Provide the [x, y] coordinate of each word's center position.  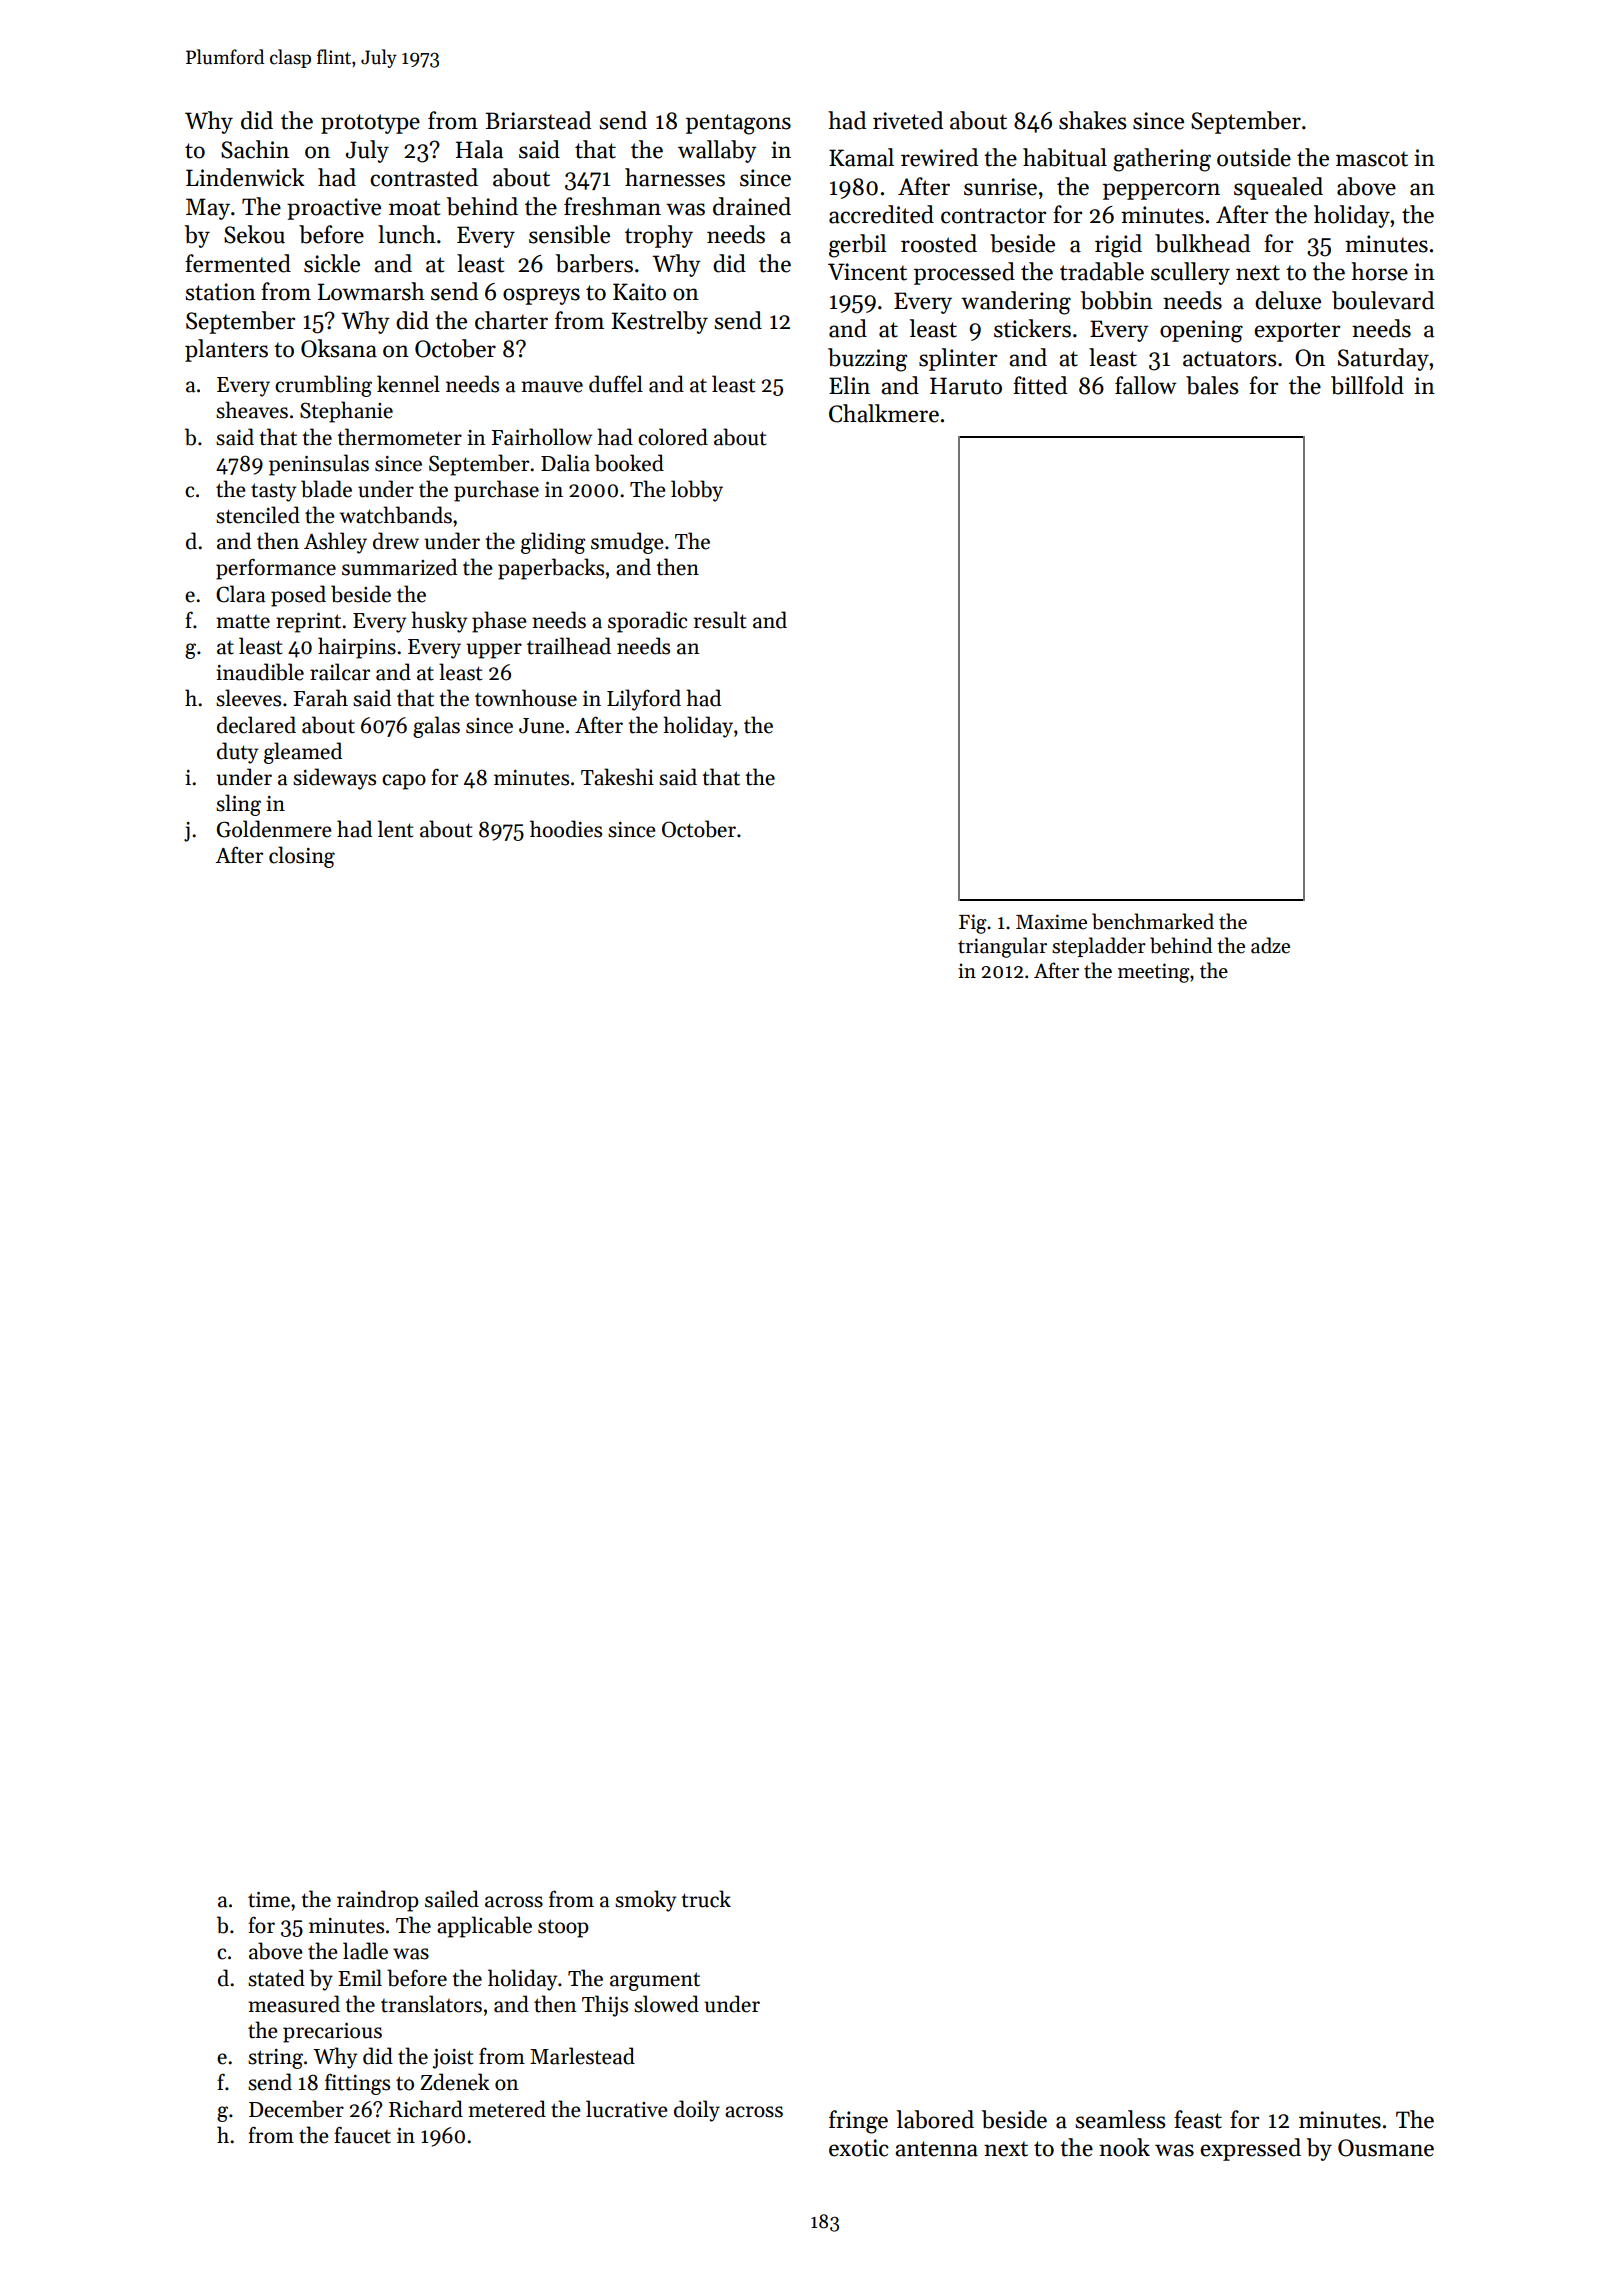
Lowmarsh [371, 291]
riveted [908, 120]
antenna [936, 2149]
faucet [362, 2135]
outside [1254, 157]
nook [1124, 2147]
